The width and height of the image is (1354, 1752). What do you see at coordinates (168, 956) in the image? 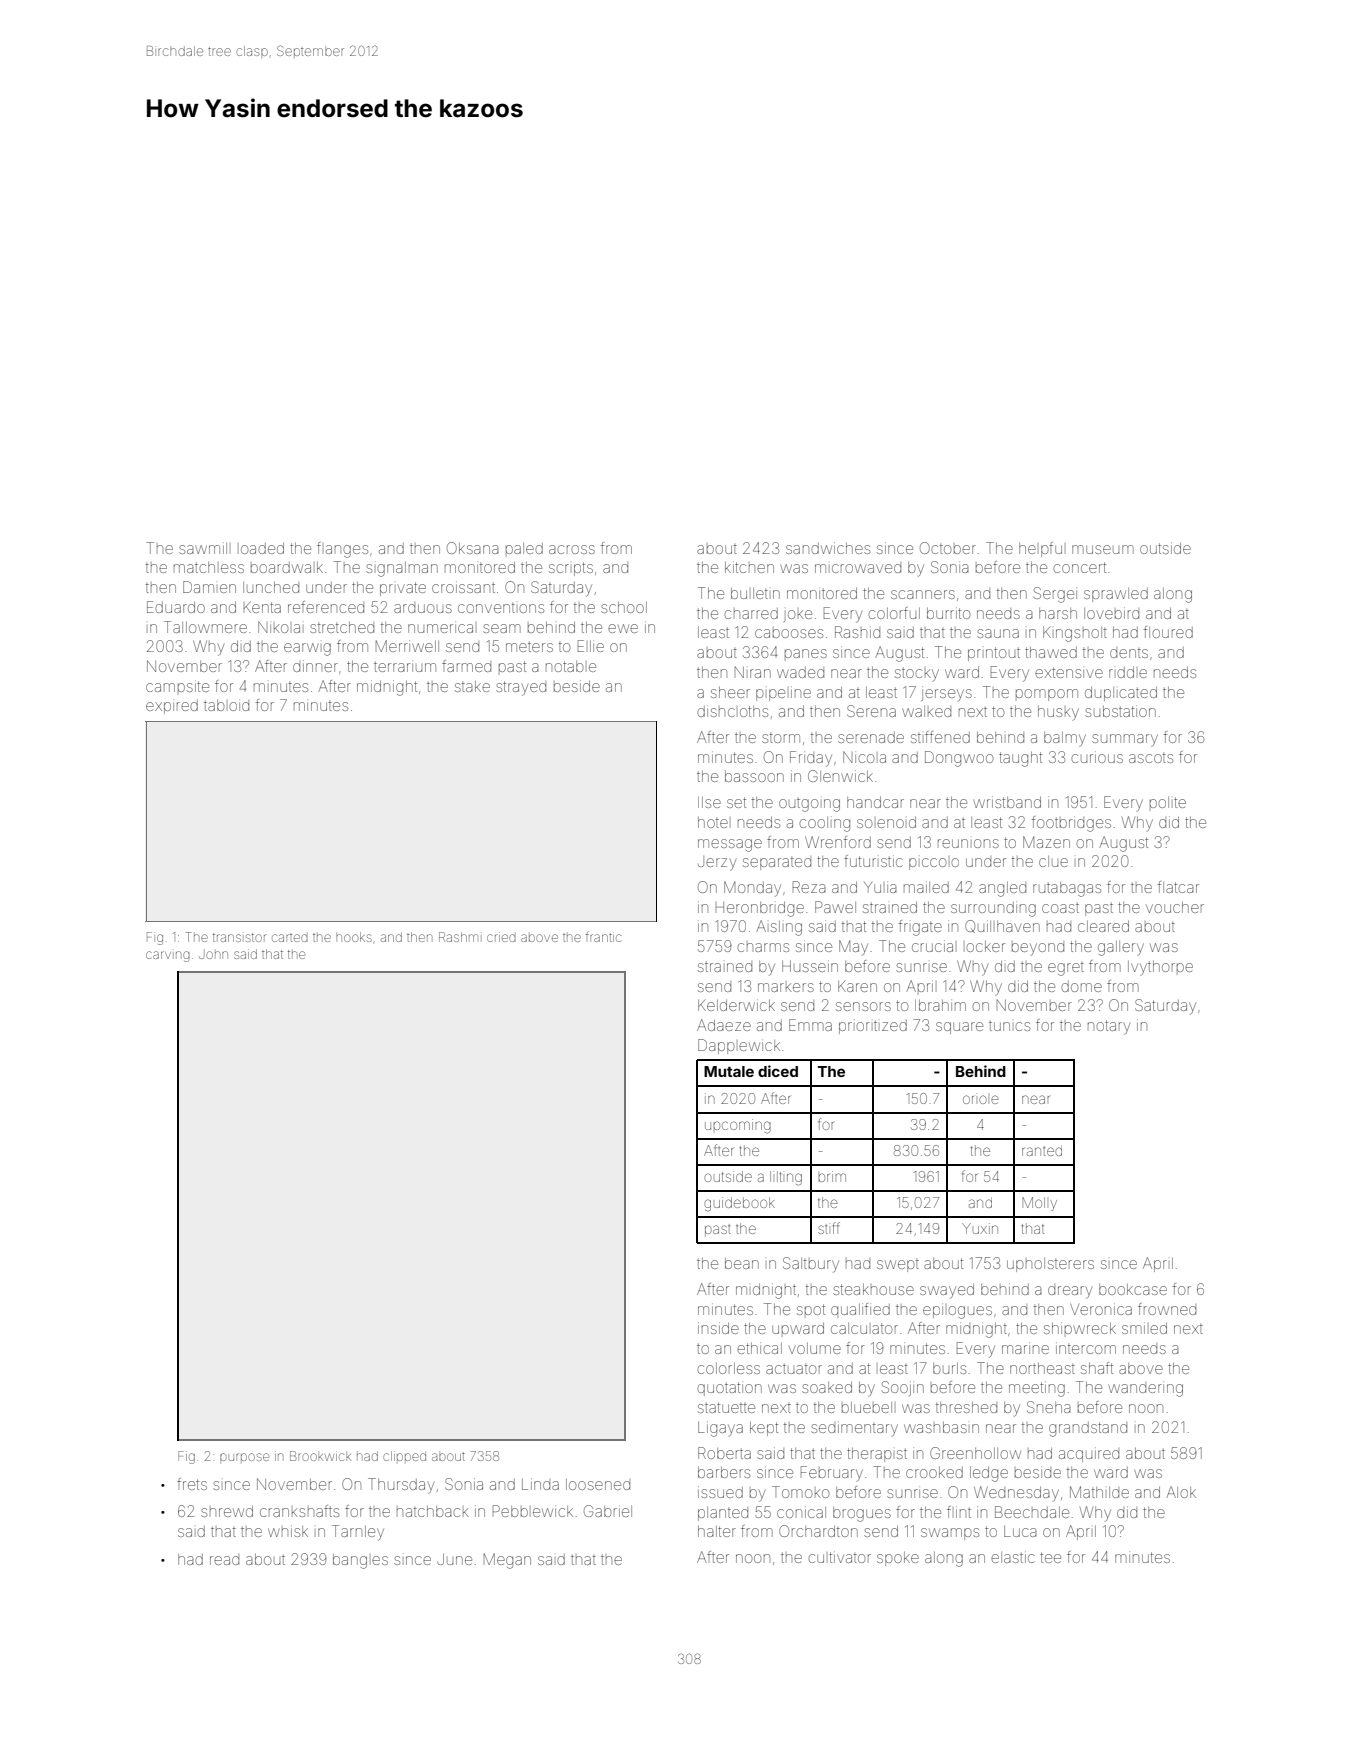
I see `carving` at bounding box center [168, 956].
